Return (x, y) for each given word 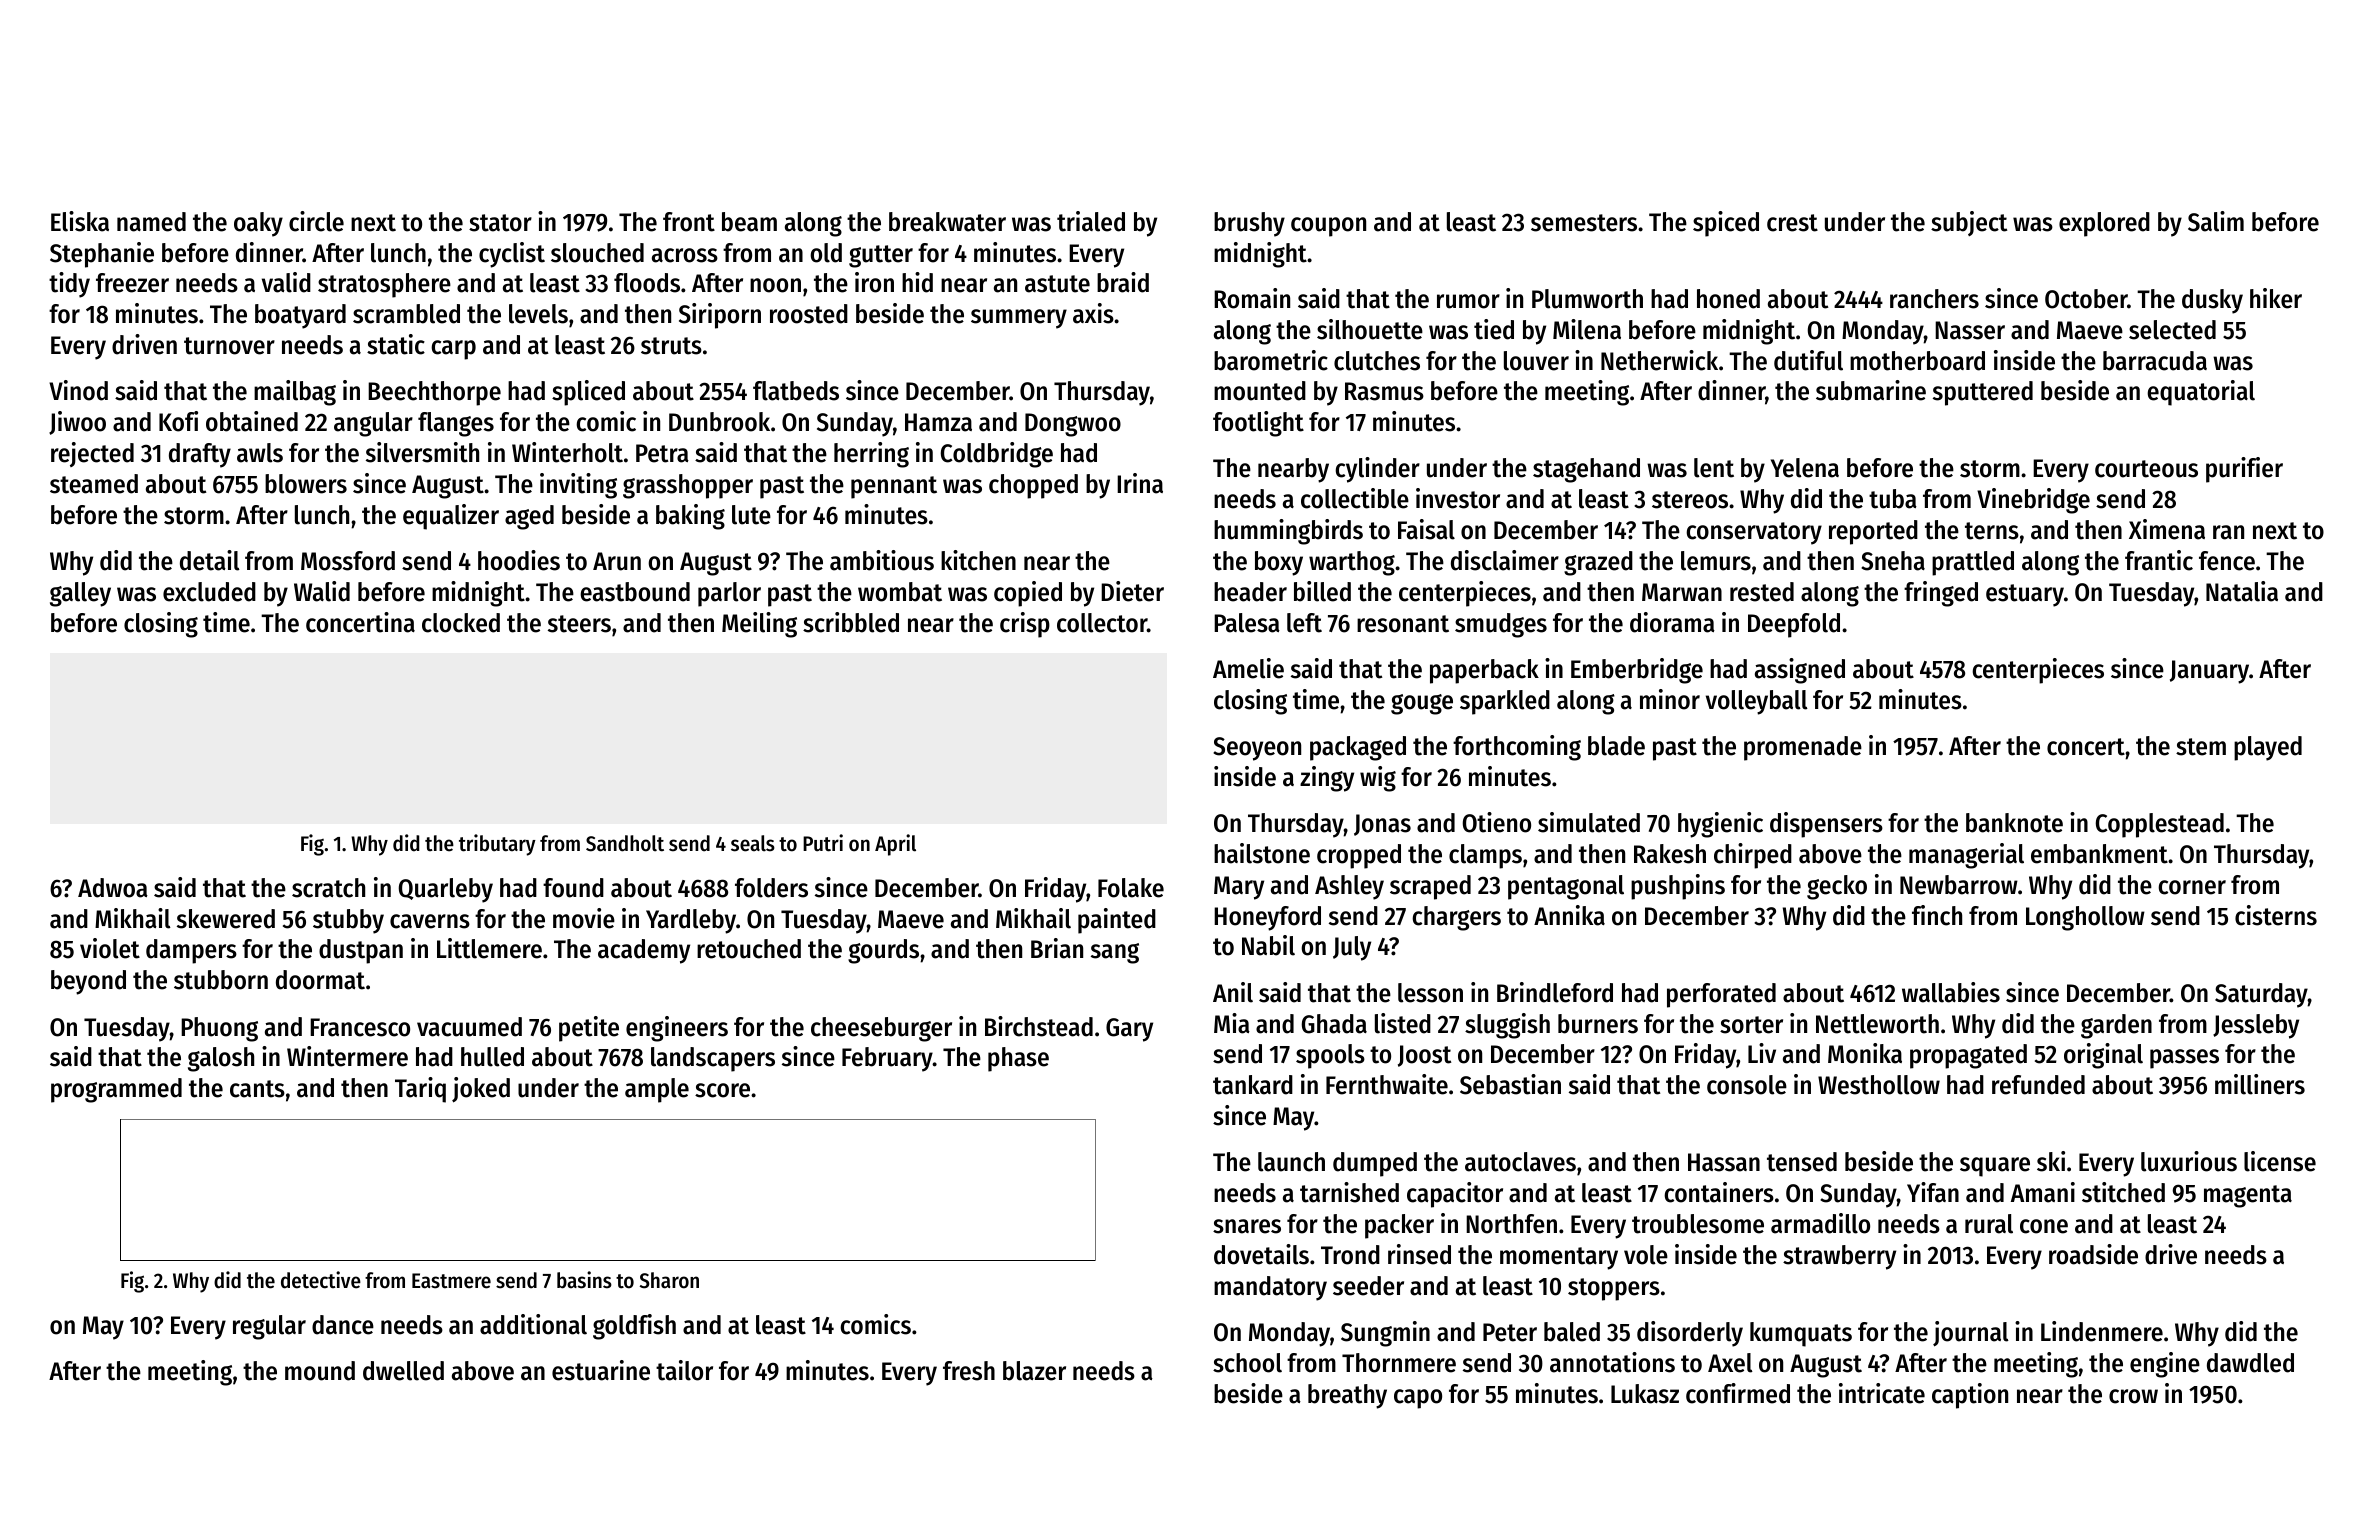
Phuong (219, 1029)
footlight (1258, 424)
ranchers (1934, 299)
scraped (1430, 887)
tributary (497, 845)
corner (2192, 887)
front (689, 222)
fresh (969, 1371)
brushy (1249, 224)
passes (2184, 1059)
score (722, 1090)
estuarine (601, 1370)
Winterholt (567, 452)
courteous (2146, 469)
